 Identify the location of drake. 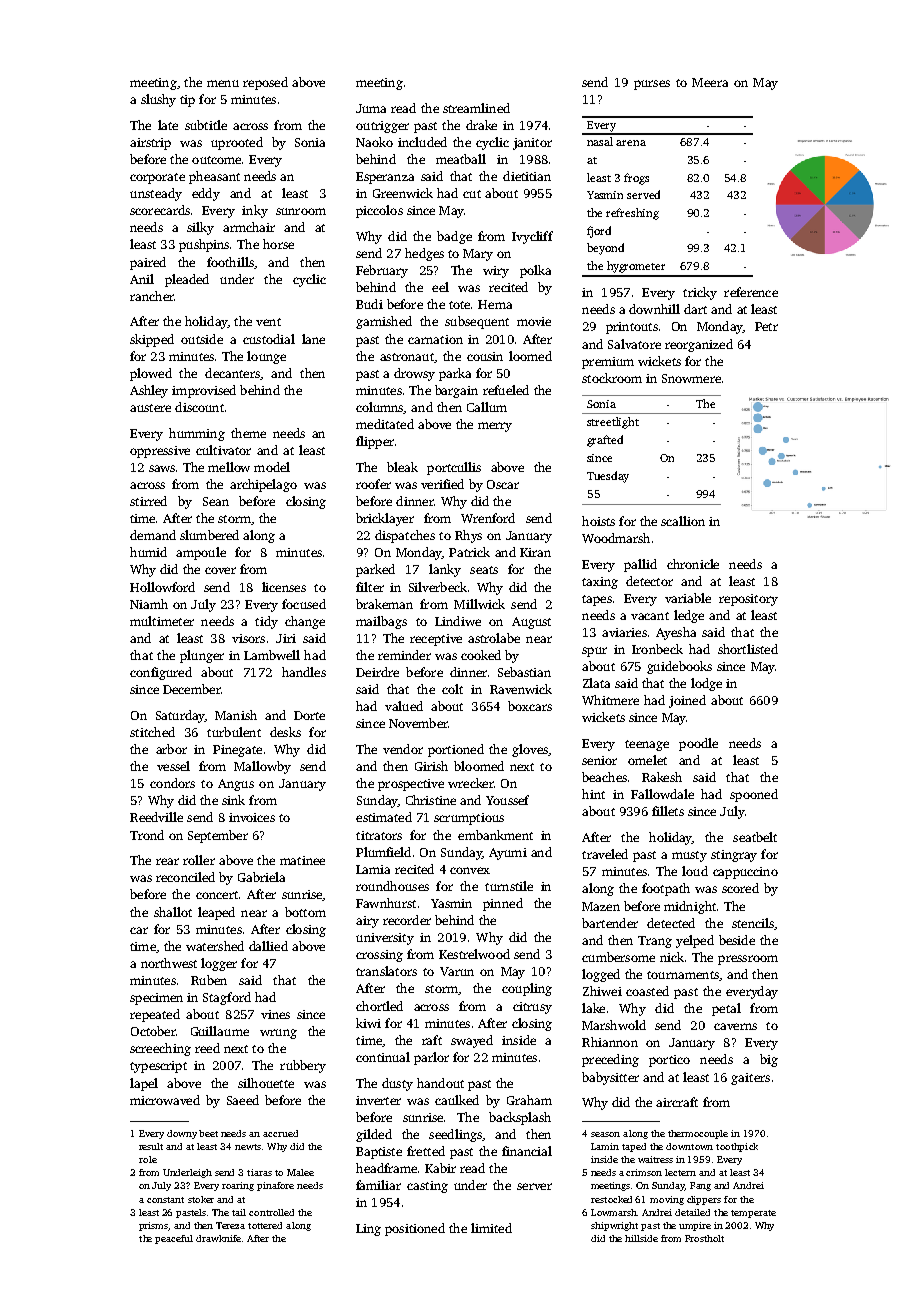
(481, 125).
